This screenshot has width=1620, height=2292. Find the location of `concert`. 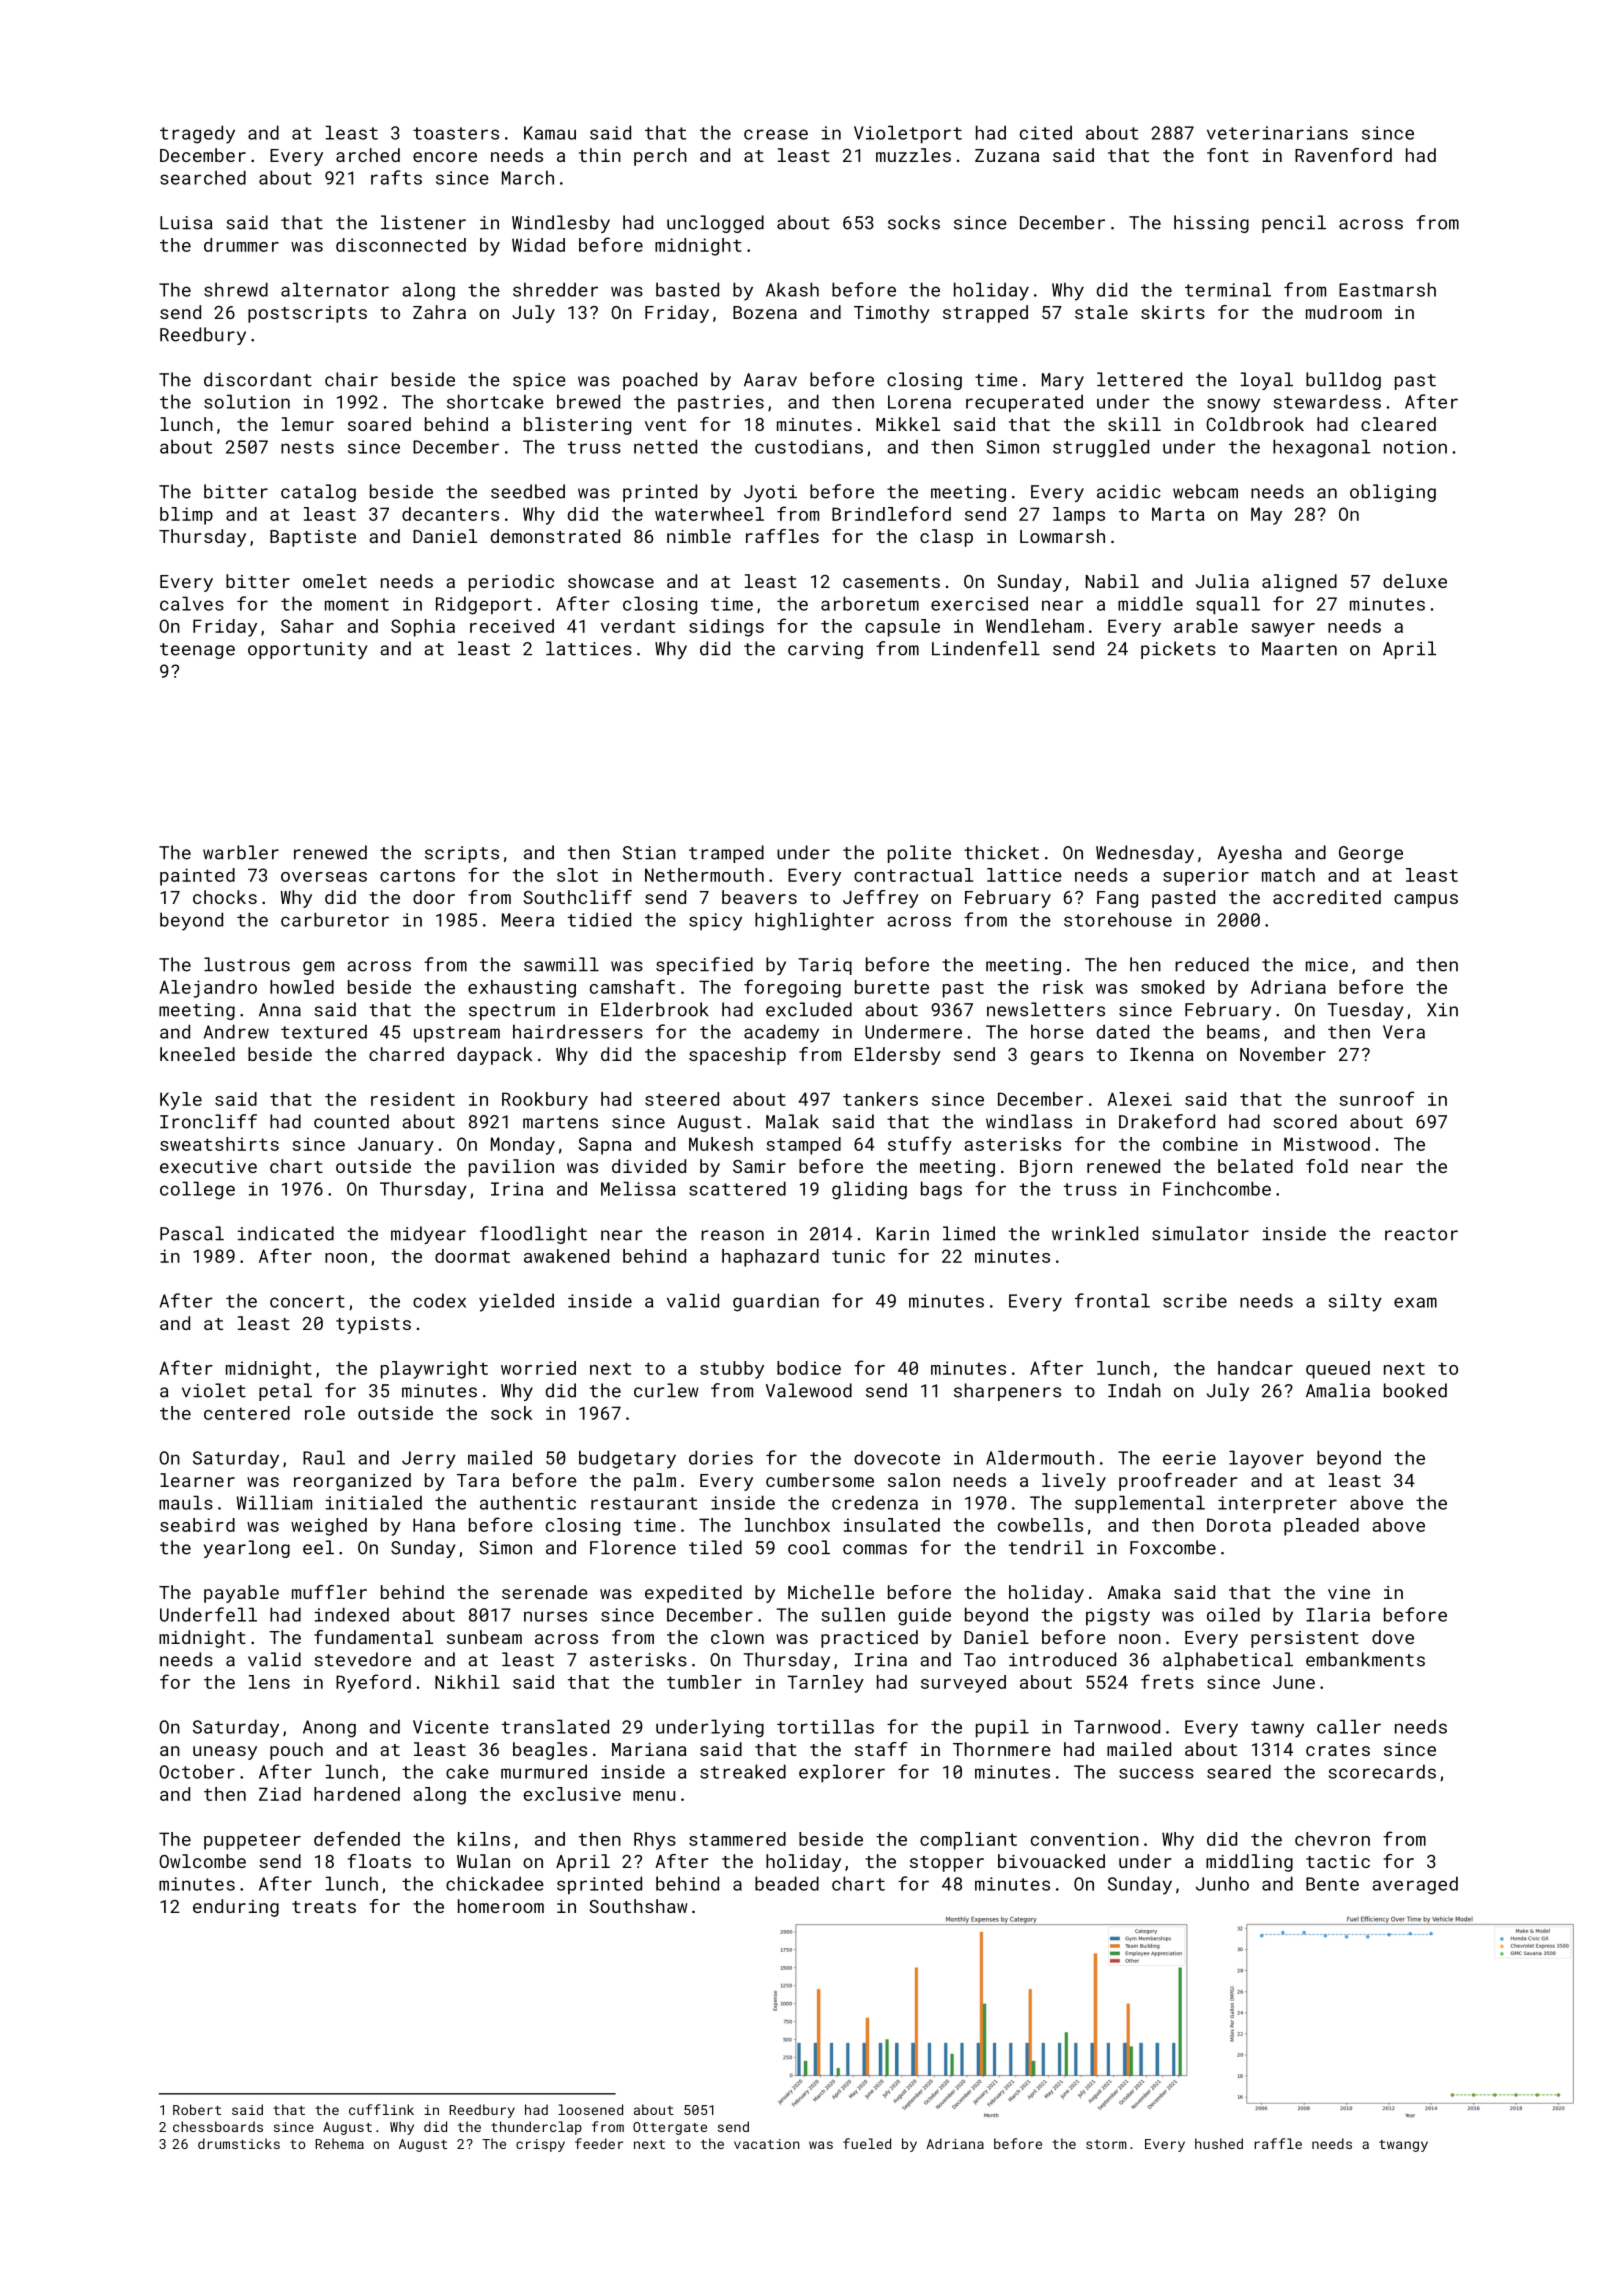

concert is located at coordinates (307, 1301).
